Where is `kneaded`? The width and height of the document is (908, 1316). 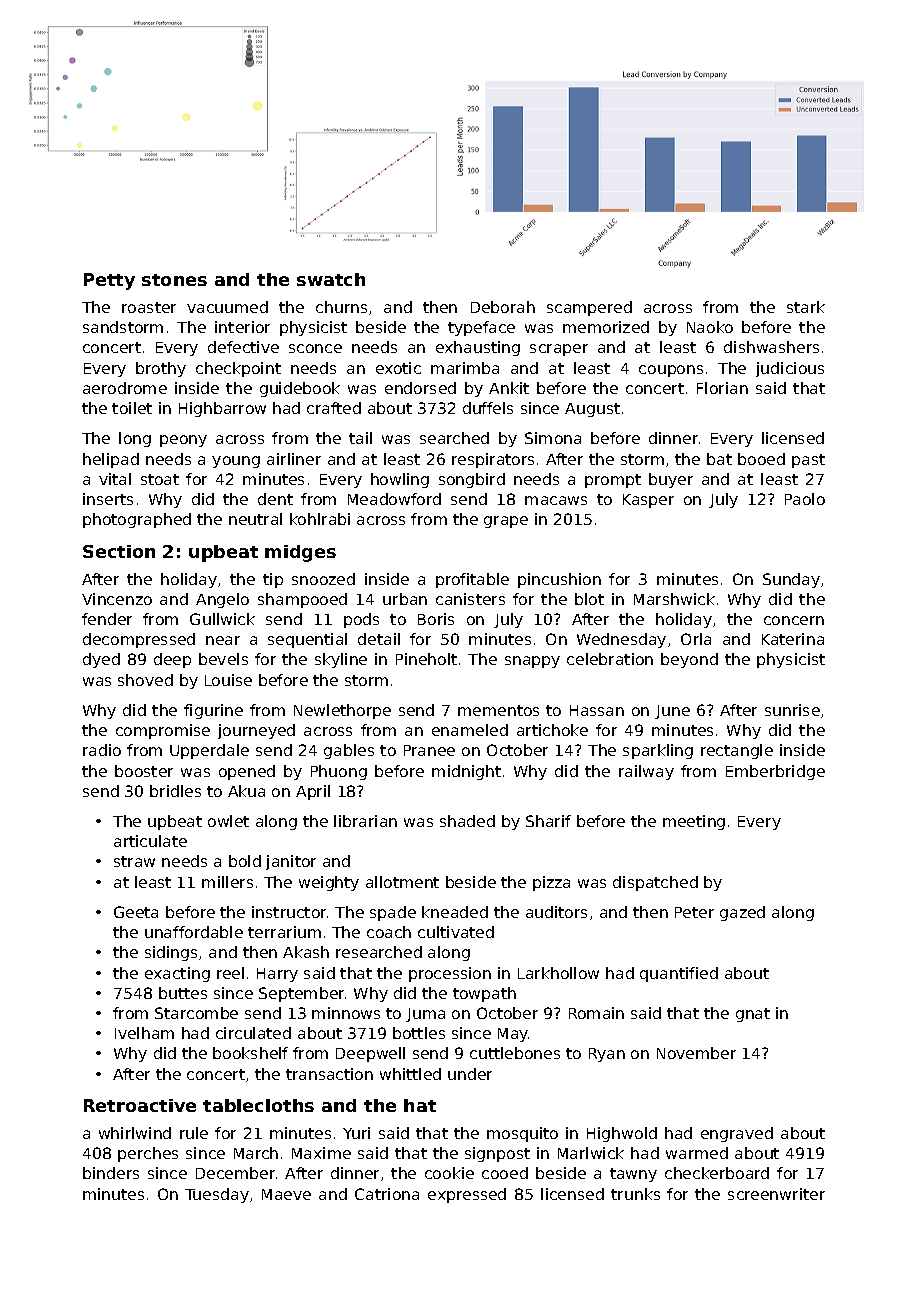
kneaded is located at coordinates (455, 912).
